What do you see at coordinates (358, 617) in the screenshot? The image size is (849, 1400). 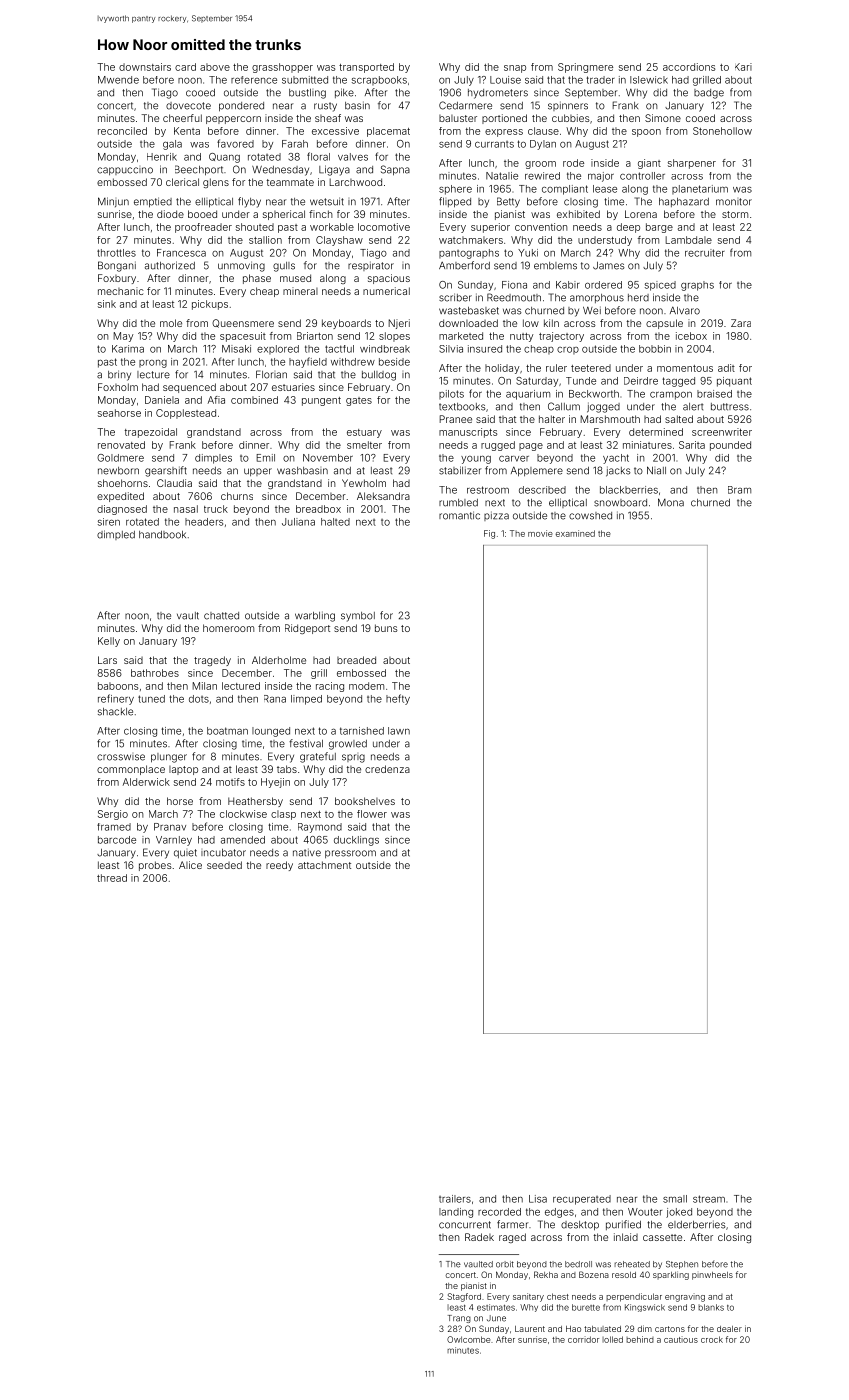 I see `symbol` at bounding box center [358, 617].
